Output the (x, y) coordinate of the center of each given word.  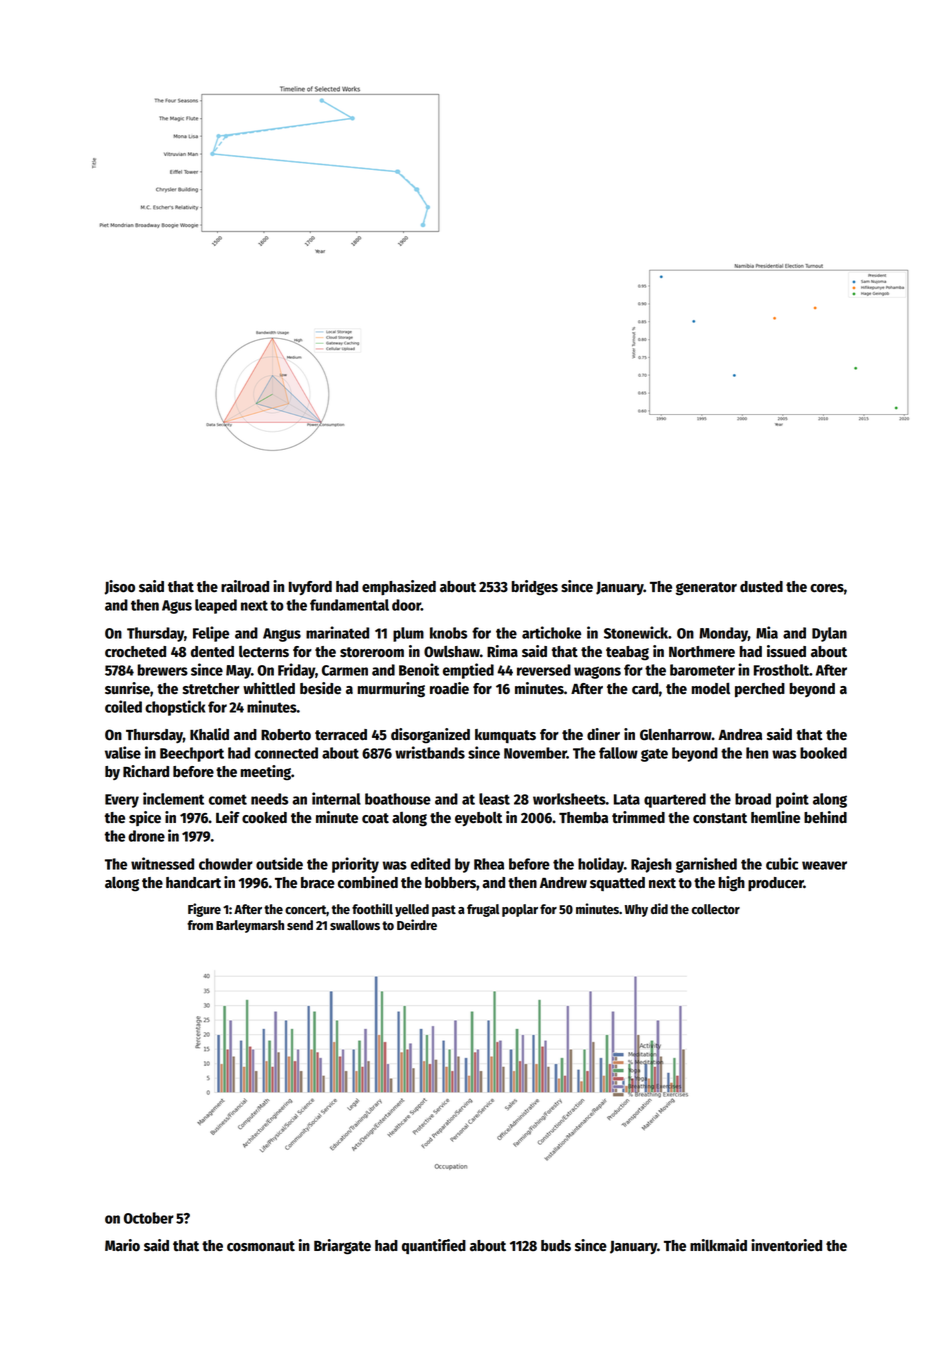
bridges (534, 588)
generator (706, 589)
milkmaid (718, 1245)
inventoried (786, 1245)
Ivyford (310, 588)
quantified (434, 1246)
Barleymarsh (250, 926)
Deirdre (417, 924)
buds (556, 1246)
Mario (122, 1245)
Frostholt (781, 670)
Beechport (192, 754)
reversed (544, 670)
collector (715, 909)
